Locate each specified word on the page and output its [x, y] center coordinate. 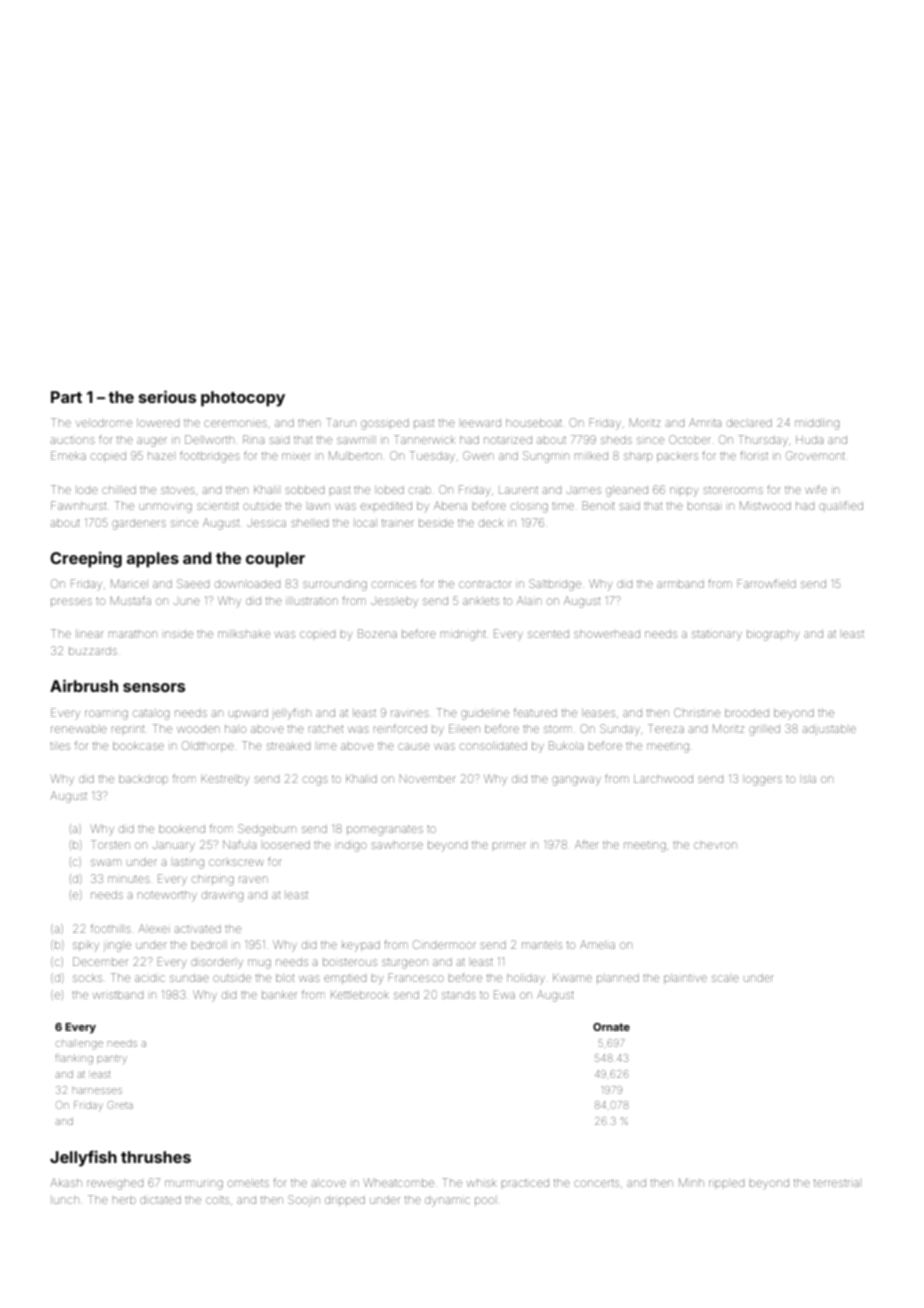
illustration [312, 601]
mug [259, 964]
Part [66, 397]
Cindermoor [444, 944]
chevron [715, 845]
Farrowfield [767, 583]
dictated [160, 1200]
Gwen [478, 455]
